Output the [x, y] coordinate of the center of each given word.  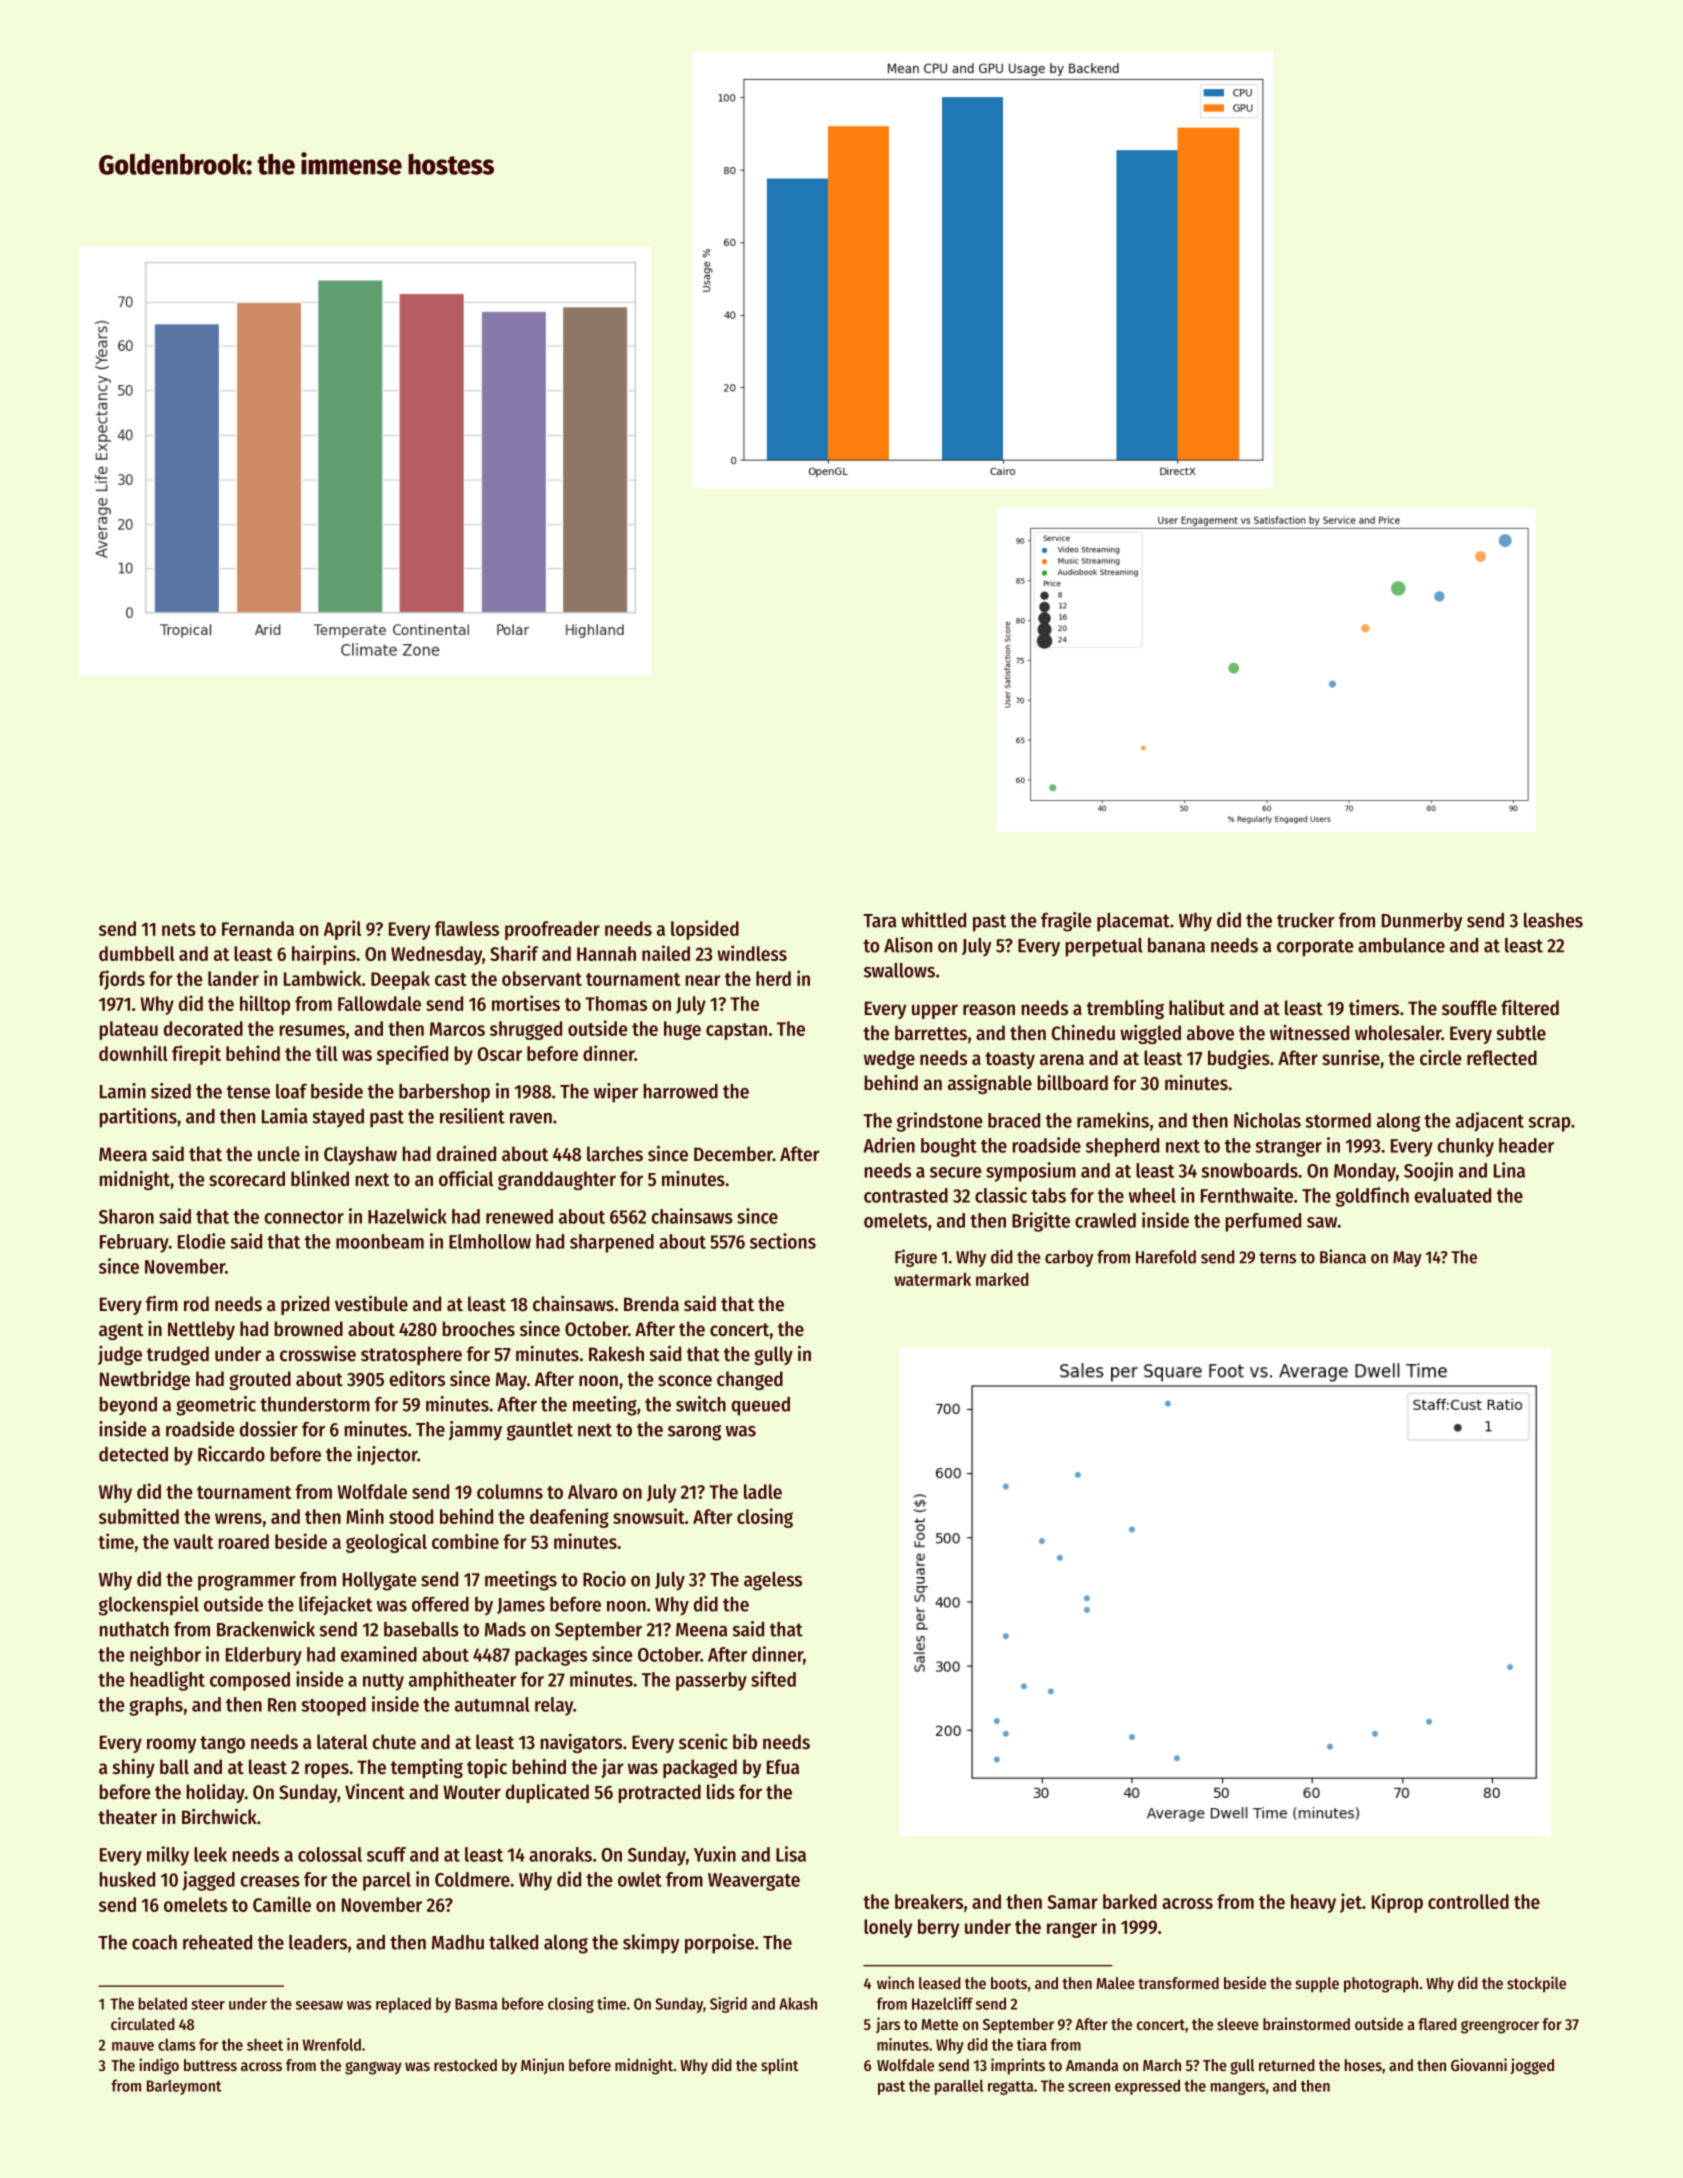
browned [309, 1329]
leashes [1553, 920]
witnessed [1309, 1033]
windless [752, 953]
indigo [159, 2066]
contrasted [906, 1195]
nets [179, 929]
